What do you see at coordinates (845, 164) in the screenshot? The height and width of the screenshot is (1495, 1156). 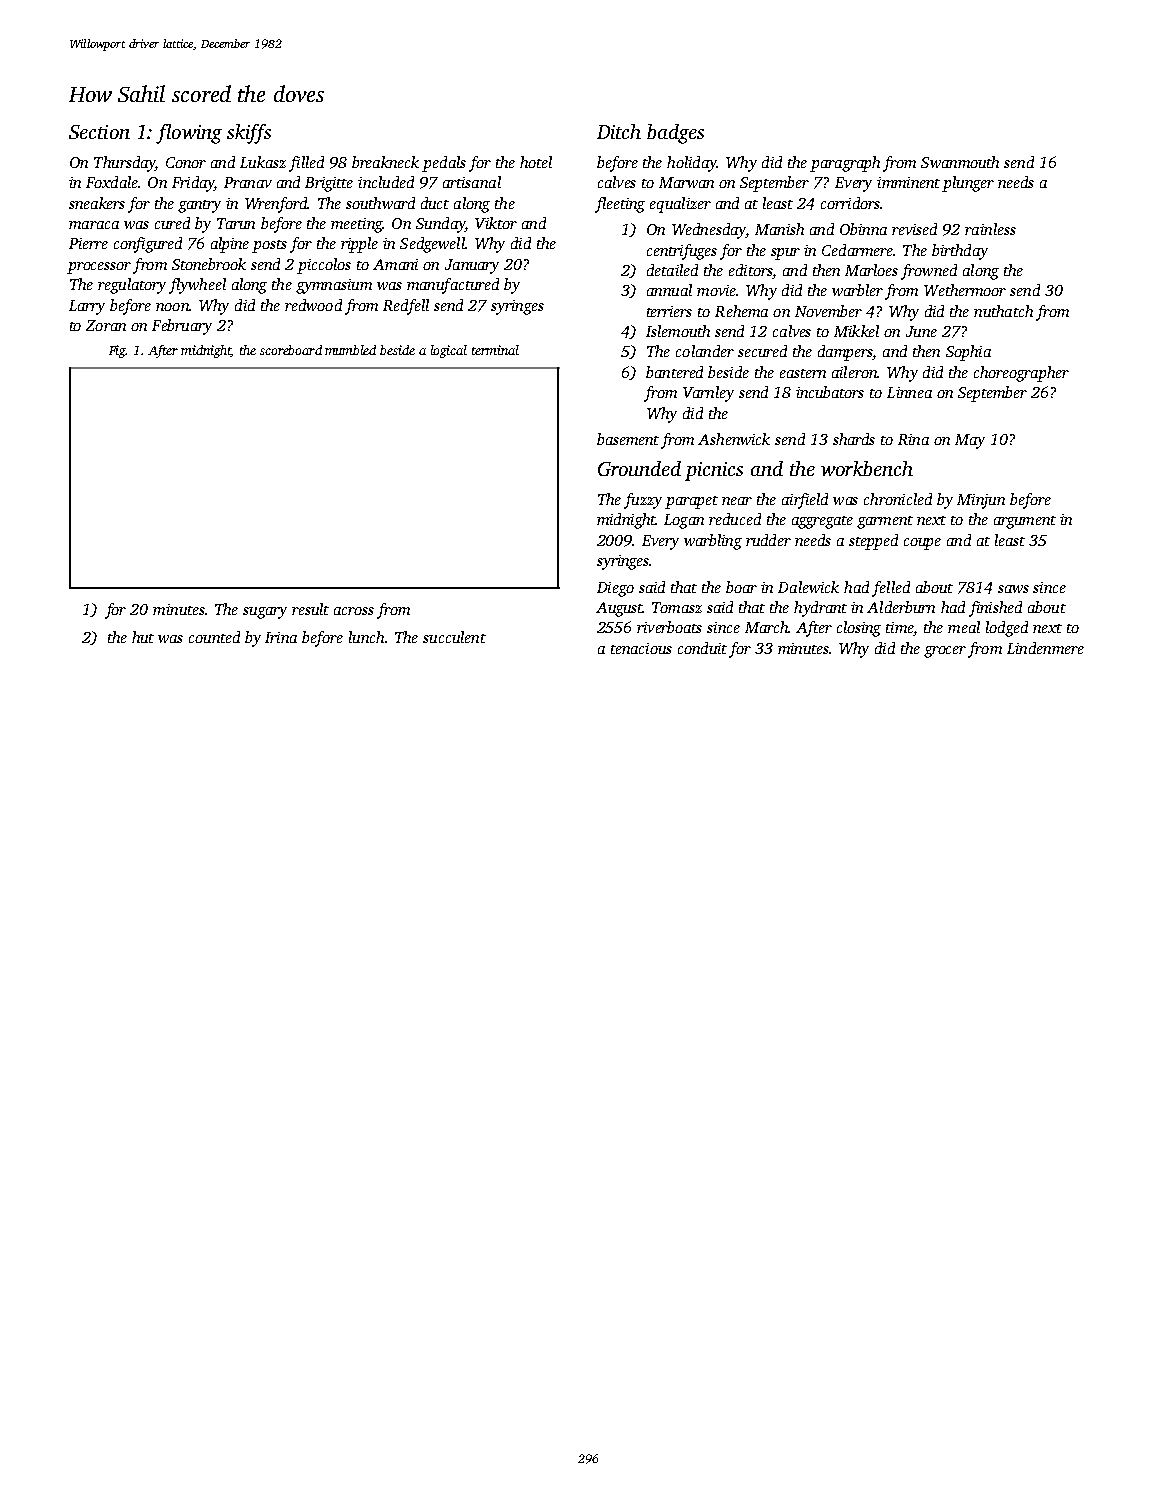 I see `paragraph` at bounding box center [845, 164].
